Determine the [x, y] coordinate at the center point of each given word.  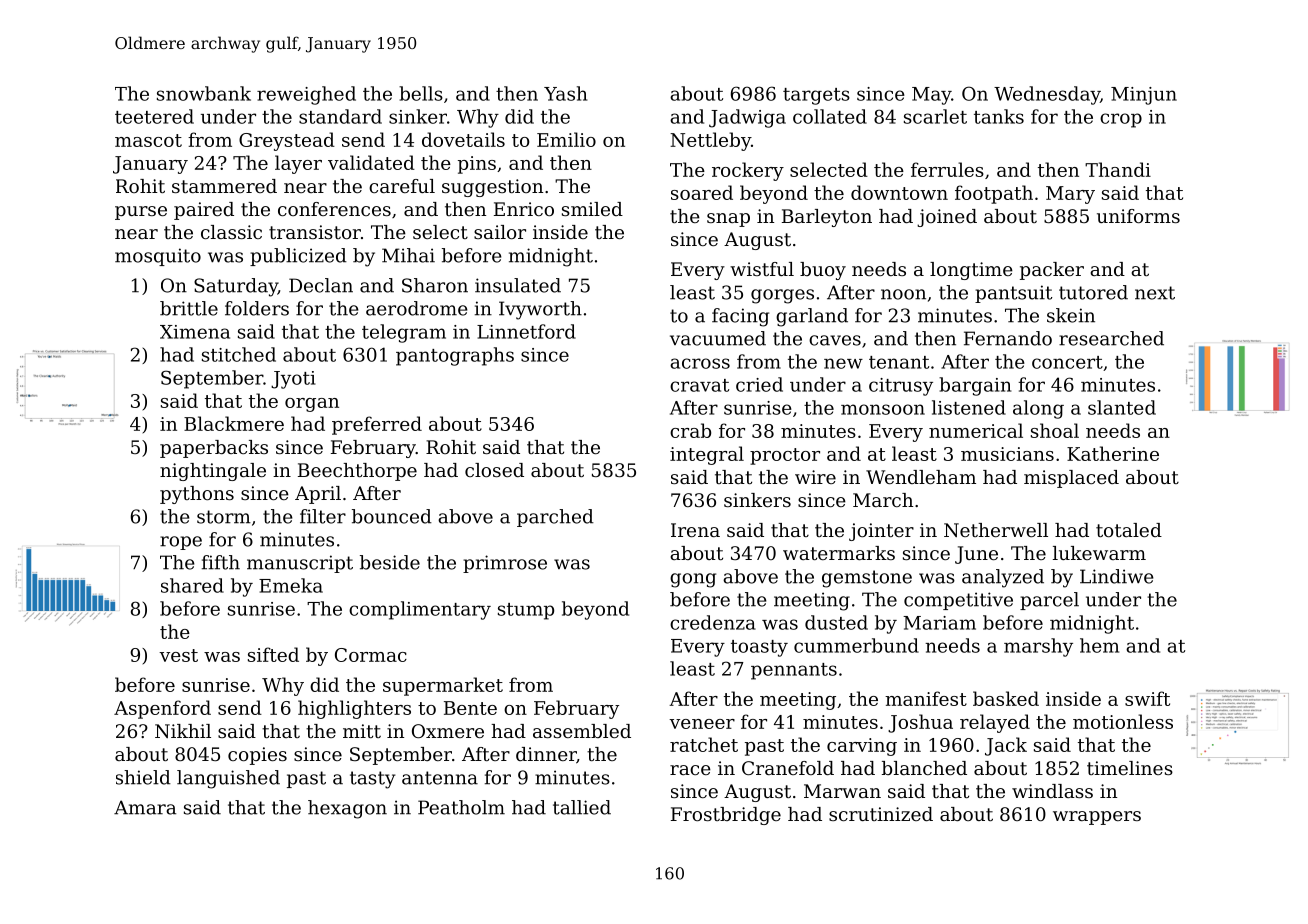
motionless [1123, 721]
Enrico [524, 209]
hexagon [347, 809]
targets [816, 96]
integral [707, 455]
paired [204, 211]
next [1155, 293]
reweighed [306, 95]
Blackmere [234, 423]
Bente [470, 708]
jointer [881, 532]
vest [178, 655]
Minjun [1144, 96]
